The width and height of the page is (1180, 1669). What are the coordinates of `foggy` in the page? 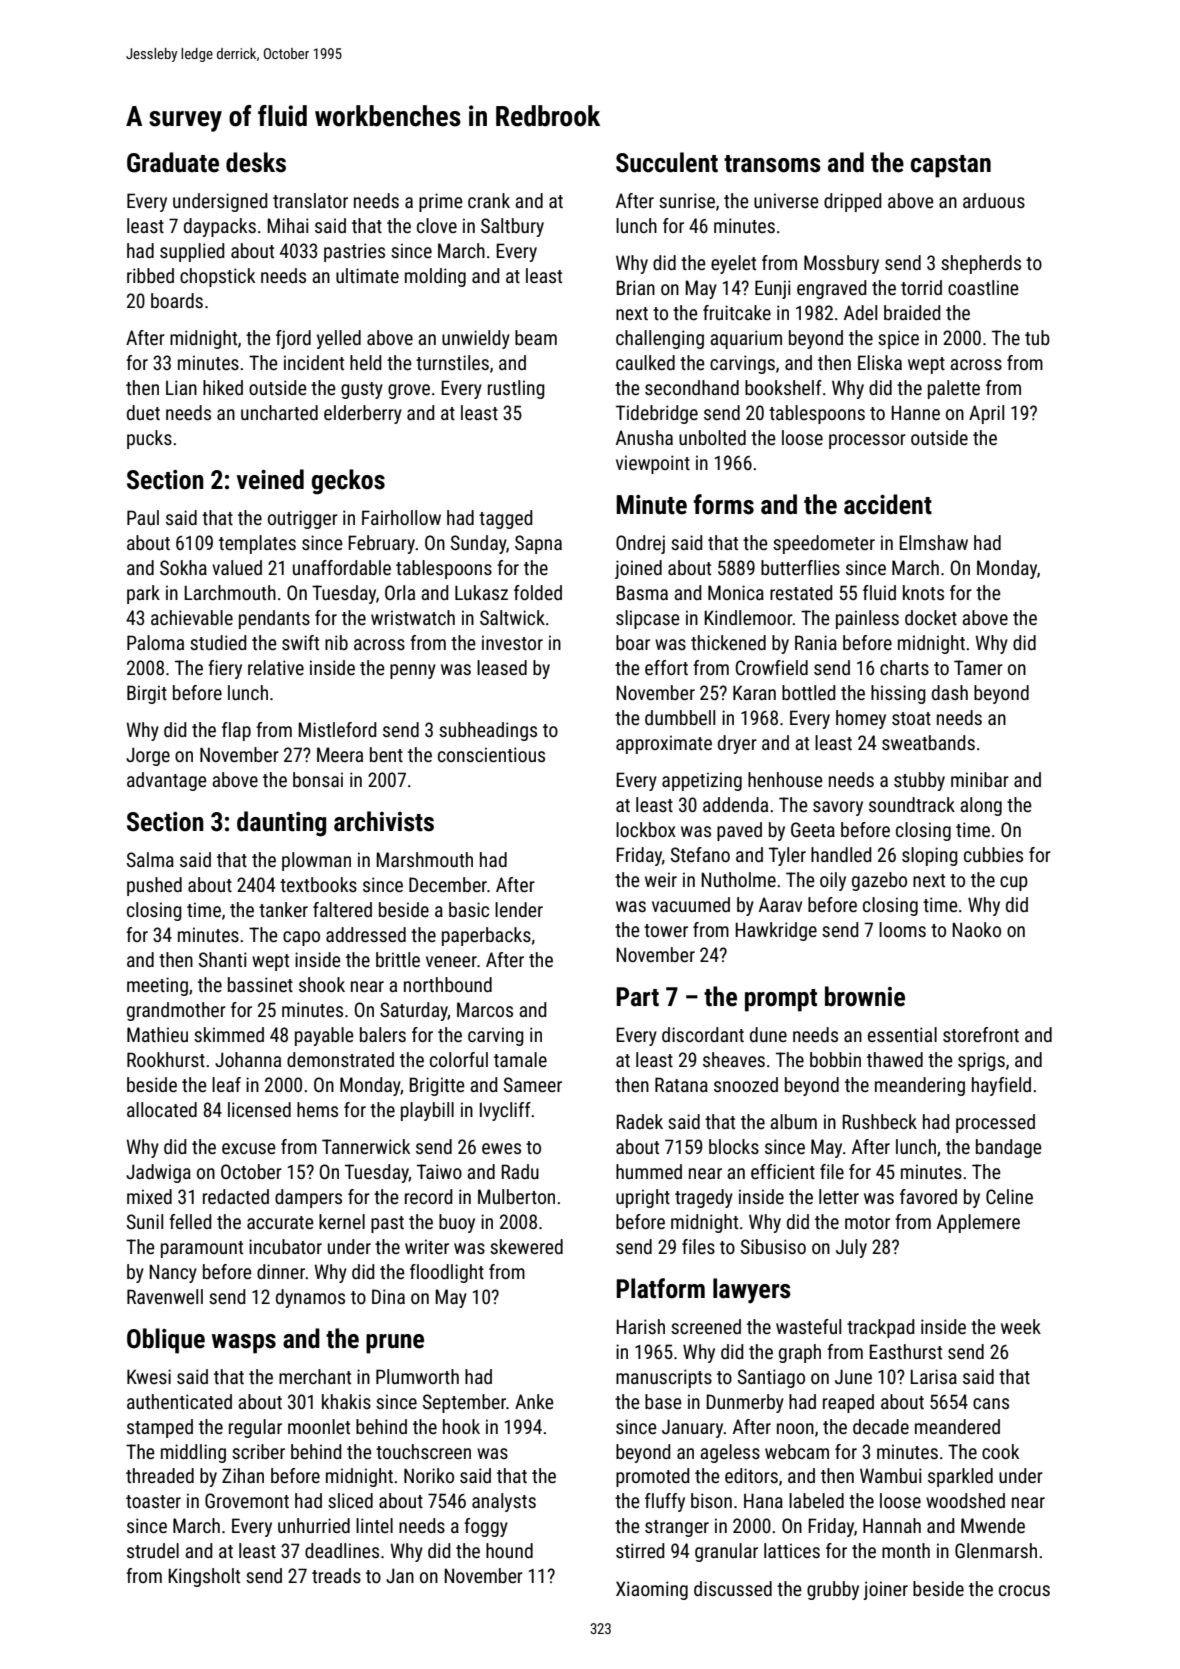 It's located at (486, 1527).
